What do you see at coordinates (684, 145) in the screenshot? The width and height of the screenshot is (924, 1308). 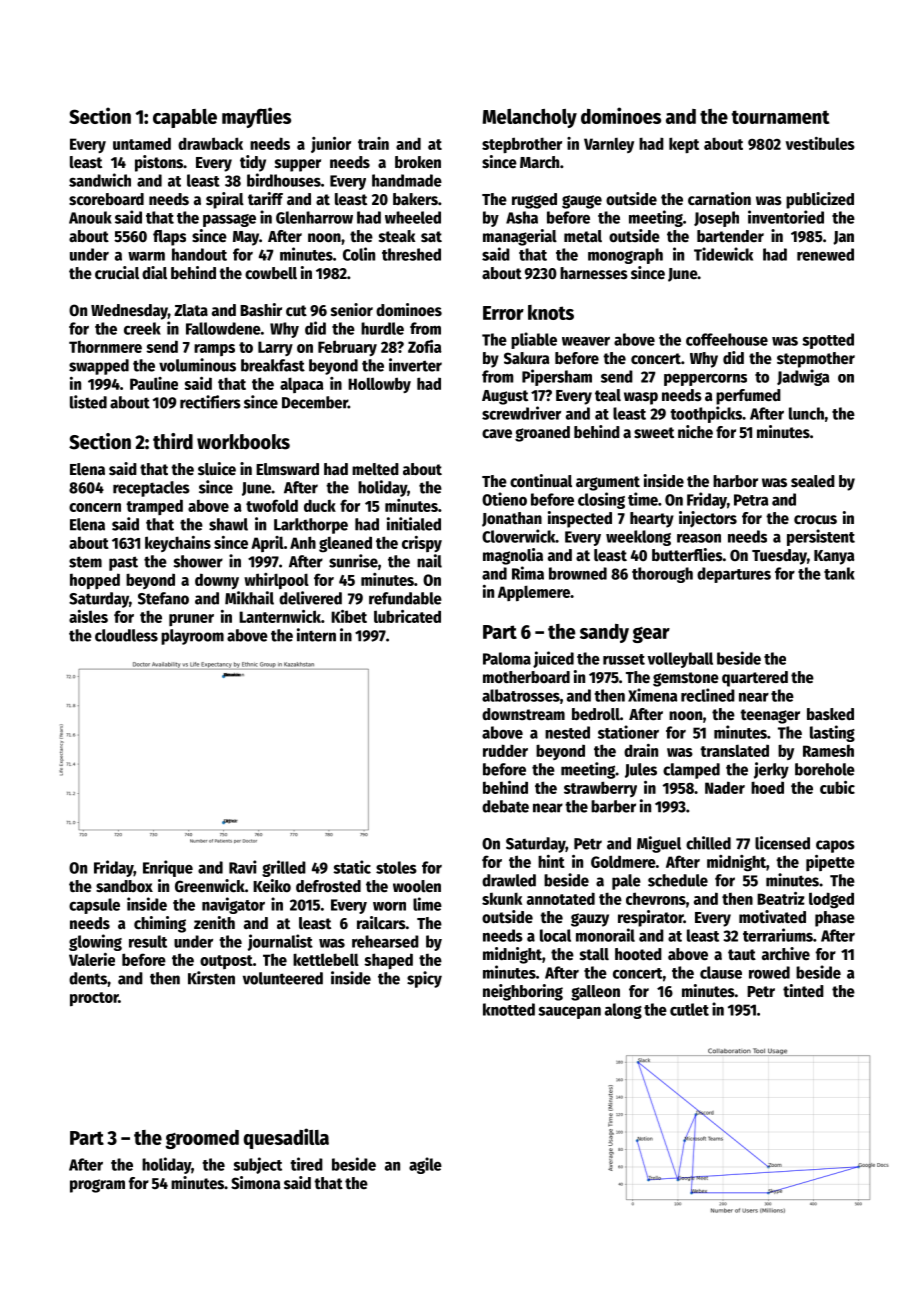 I see `kept` at bounding box center [684, 145].
